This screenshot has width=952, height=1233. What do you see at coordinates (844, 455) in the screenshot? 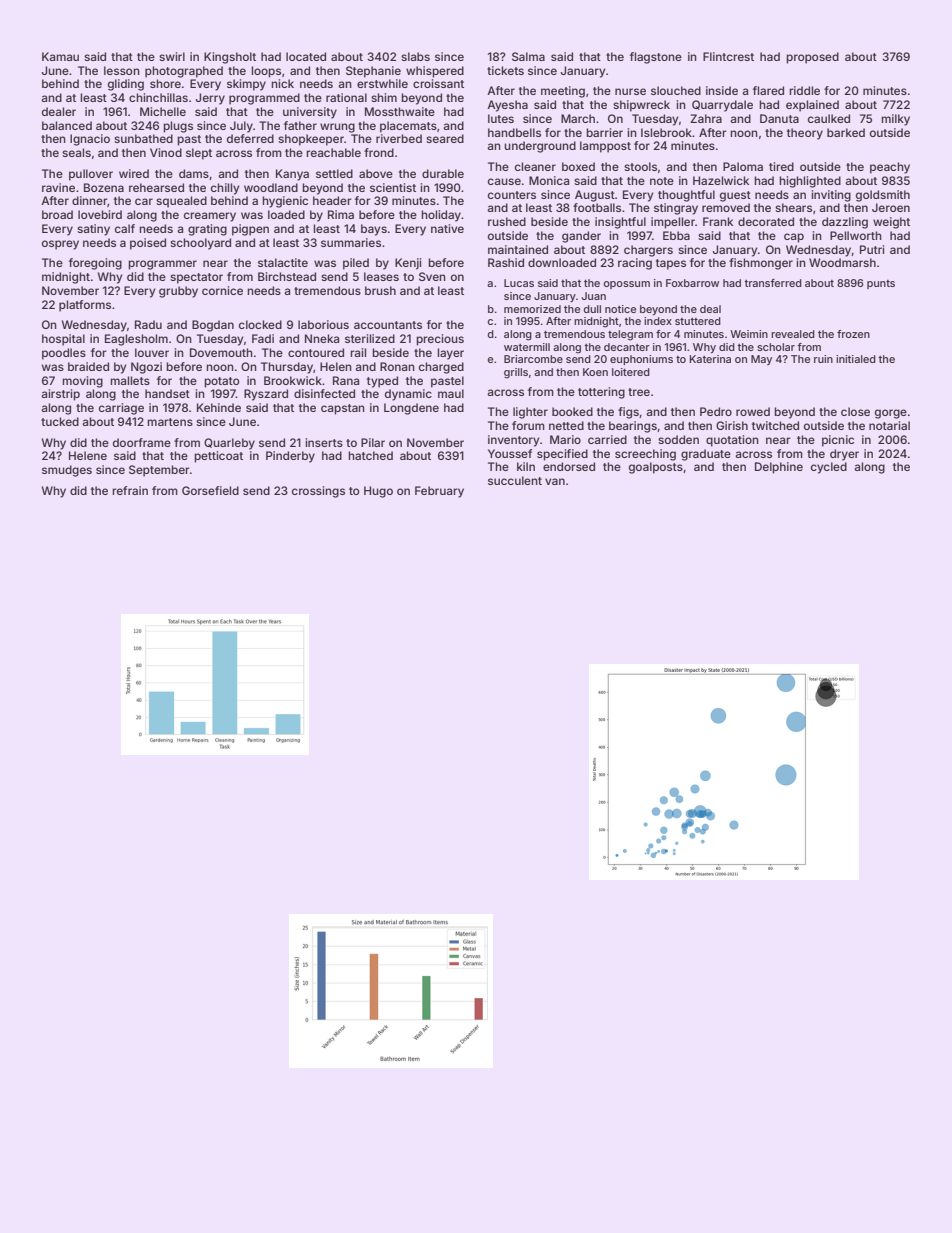
I see `dryer` at bounding box center [844, 455].
